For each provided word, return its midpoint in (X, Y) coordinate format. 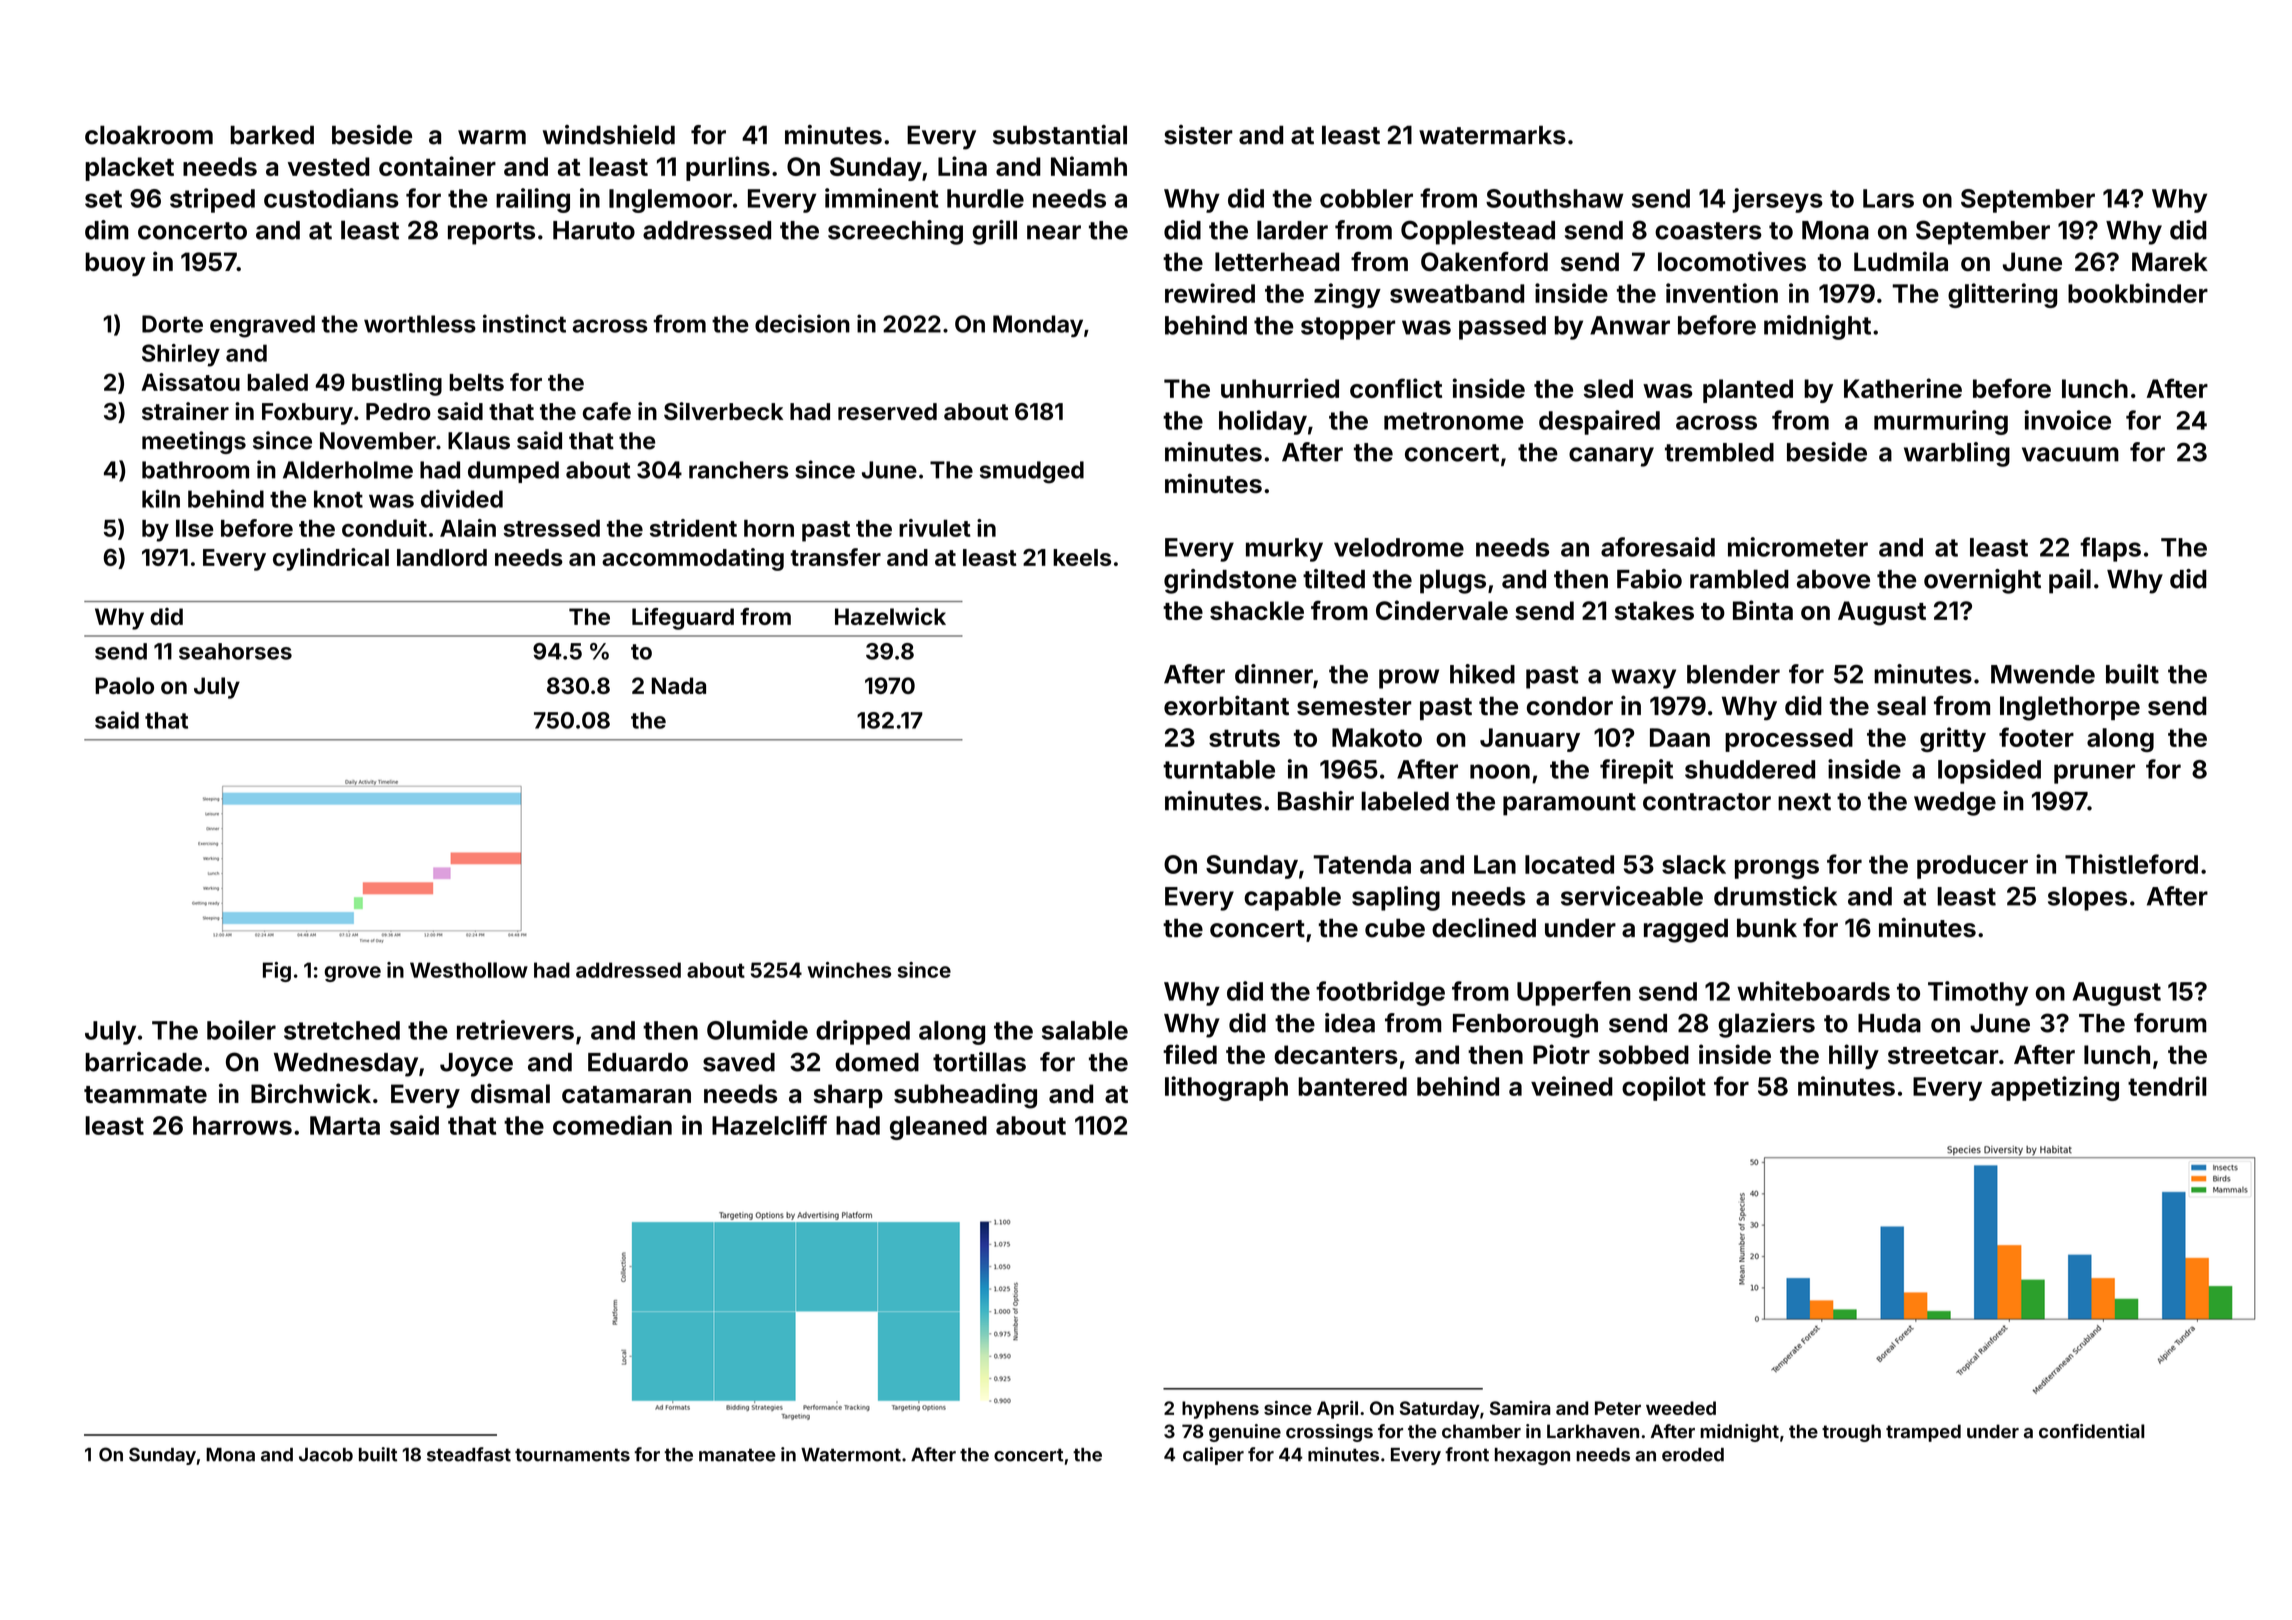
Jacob (326, 1455)
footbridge (1380, 993)
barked (272, 135)
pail (2070, 581)
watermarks (1492, 135)
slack (1694, 864)
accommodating (693, 559)
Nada (679, 685)
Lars (1888, 198)
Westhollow (469, 970)
